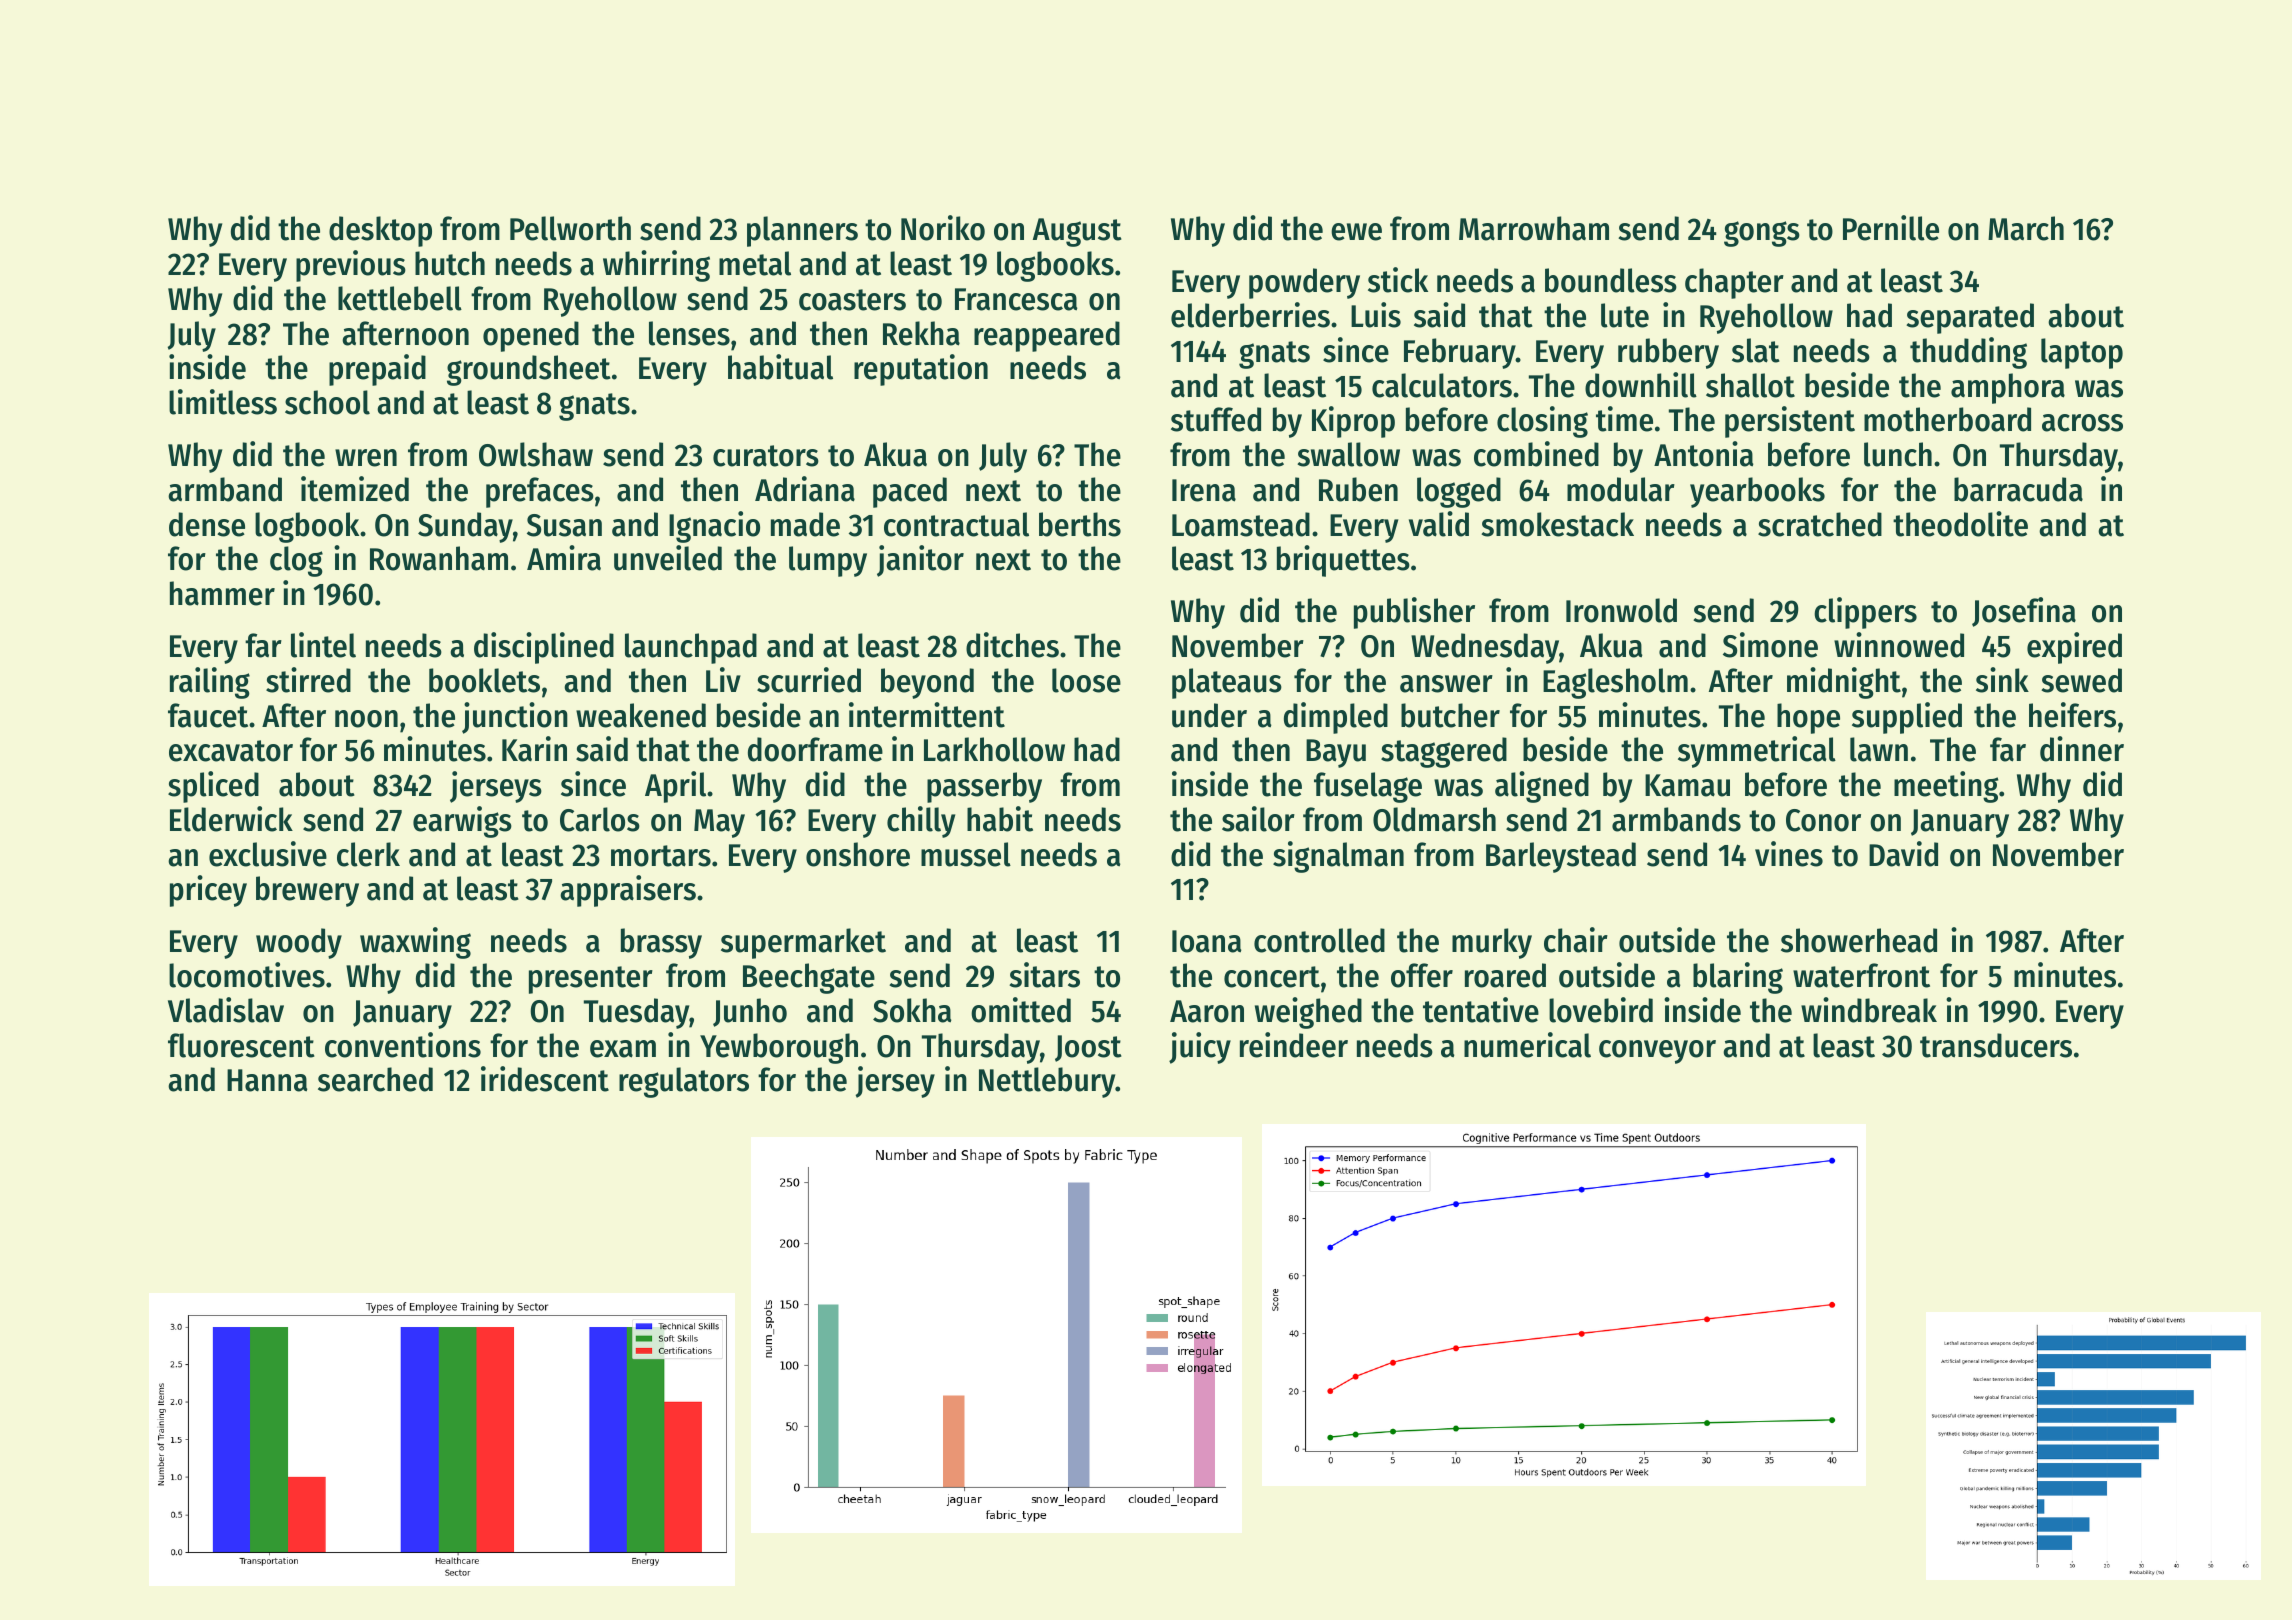 The width and height of the screenshot is (2292, 1620). What do you see at coordinates (268, 854) in the screenshot?
I see `exclusive` at bounding box center [268, 854].
